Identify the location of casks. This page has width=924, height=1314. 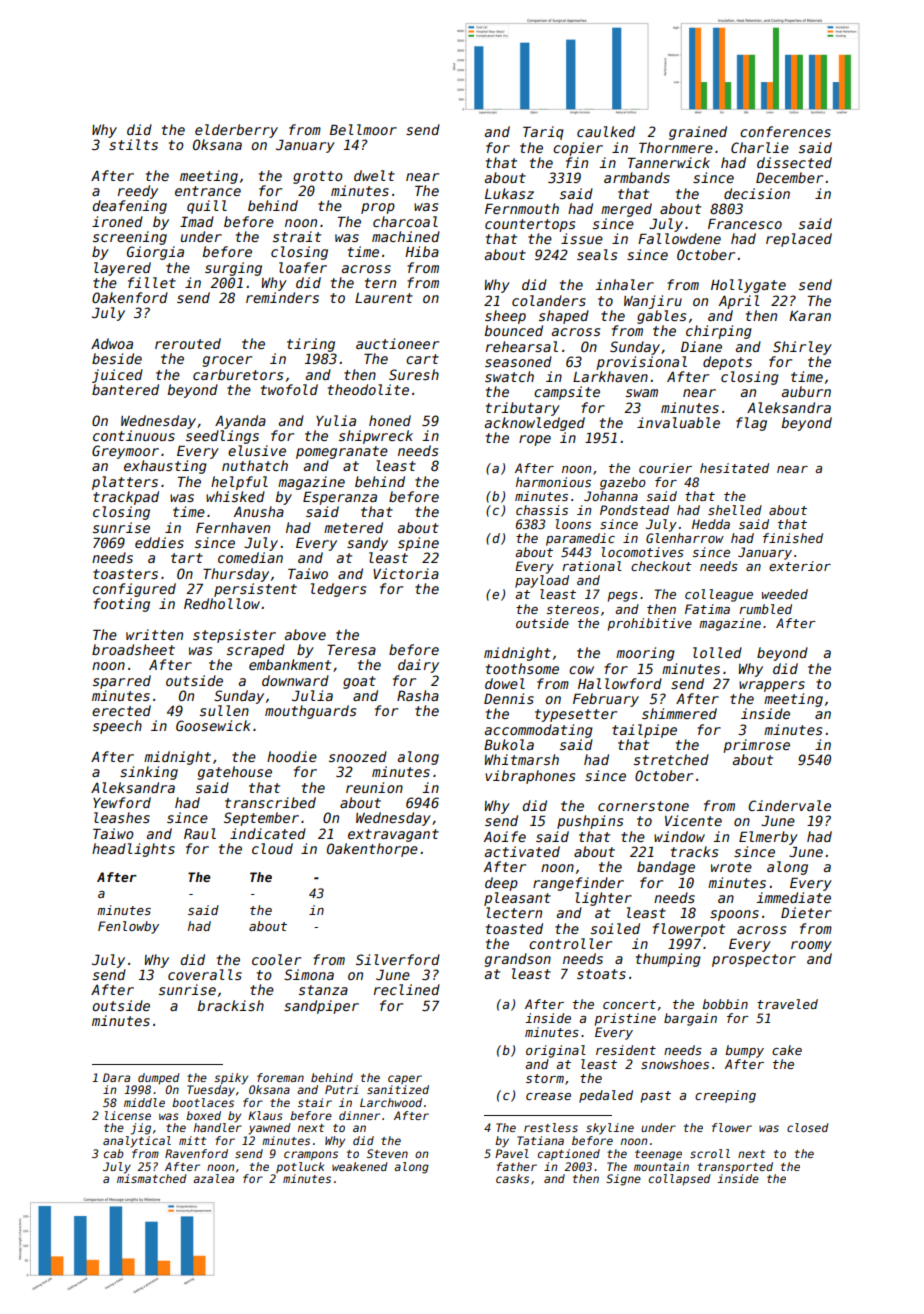
(512, 1178).
